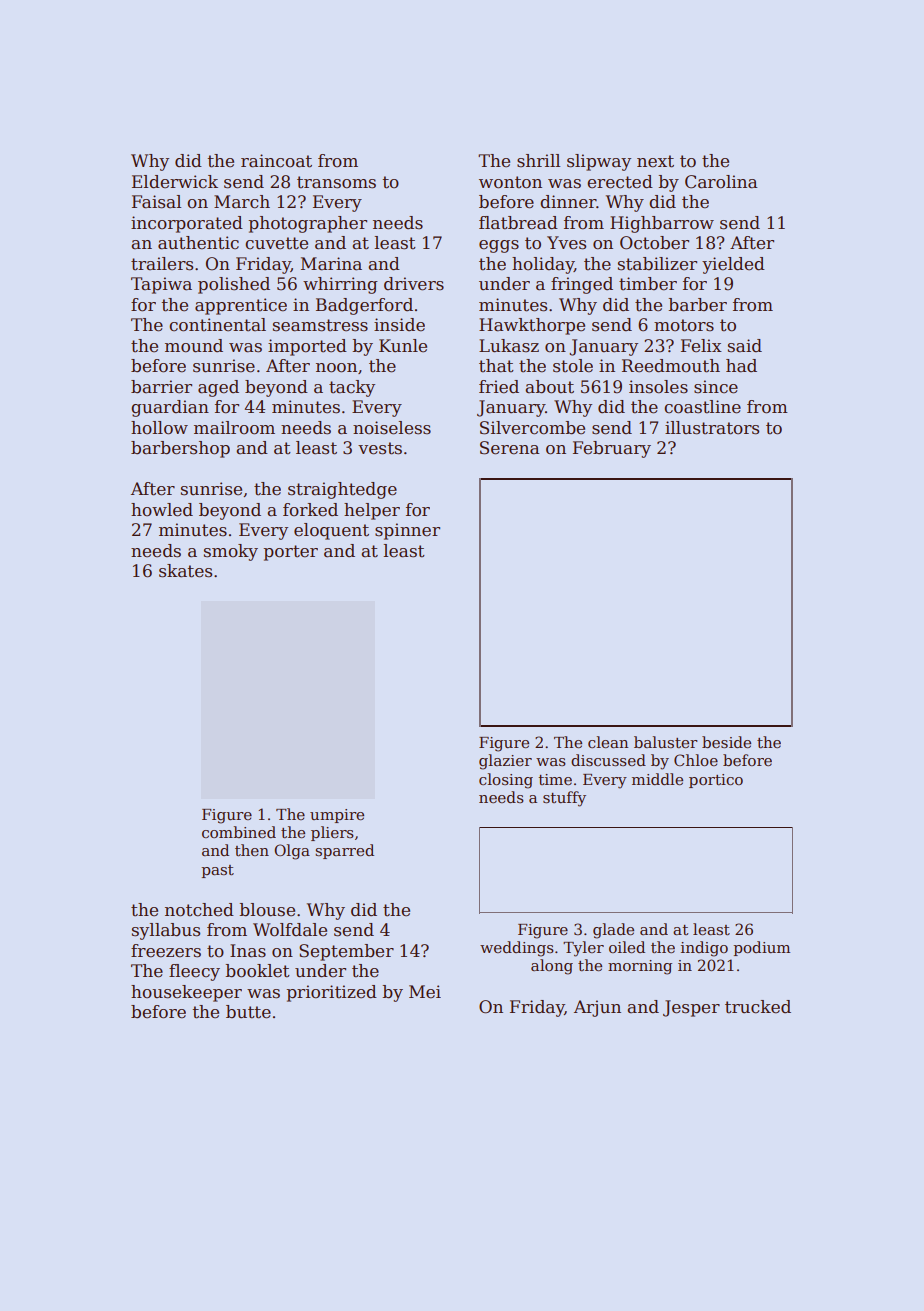  I want to click on straightedge, so click(342, 490).
